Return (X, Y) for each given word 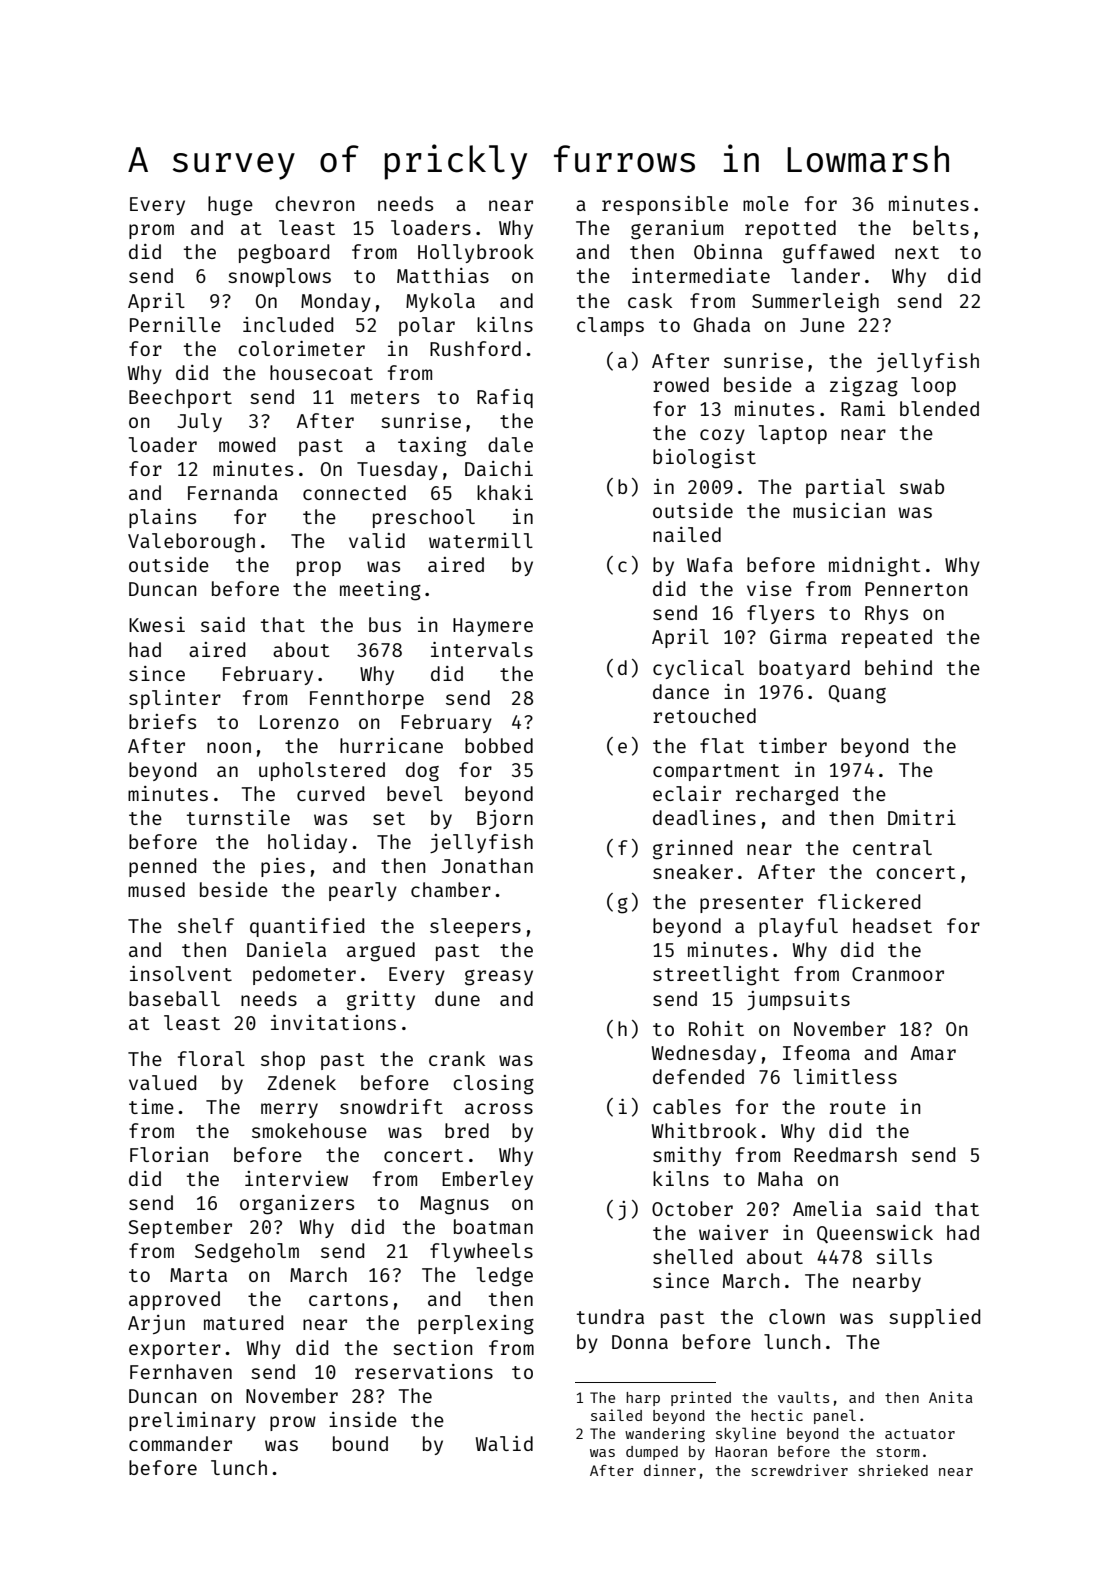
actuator (920, 1434)
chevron (314, 203)
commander (180, 1443)
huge (230, 206)
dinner (670, 1470)
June (822, 325)
